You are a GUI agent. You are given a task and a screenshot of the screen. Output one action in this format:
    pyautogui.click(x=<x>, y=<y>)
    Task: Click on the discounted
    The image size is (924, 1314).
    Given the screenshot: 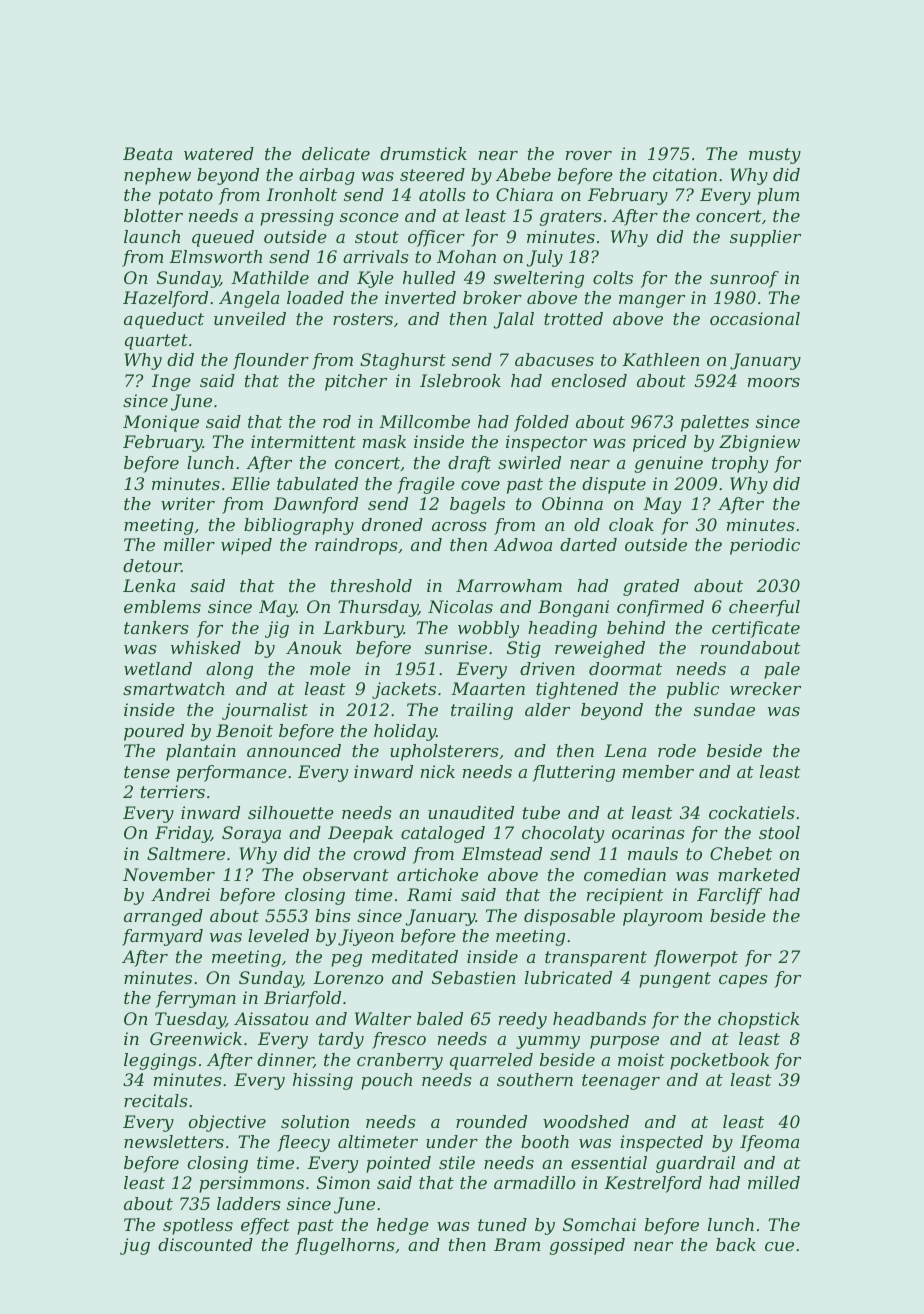 What is the action you would take?
    pyautogui.click(x=205, y=1244)
